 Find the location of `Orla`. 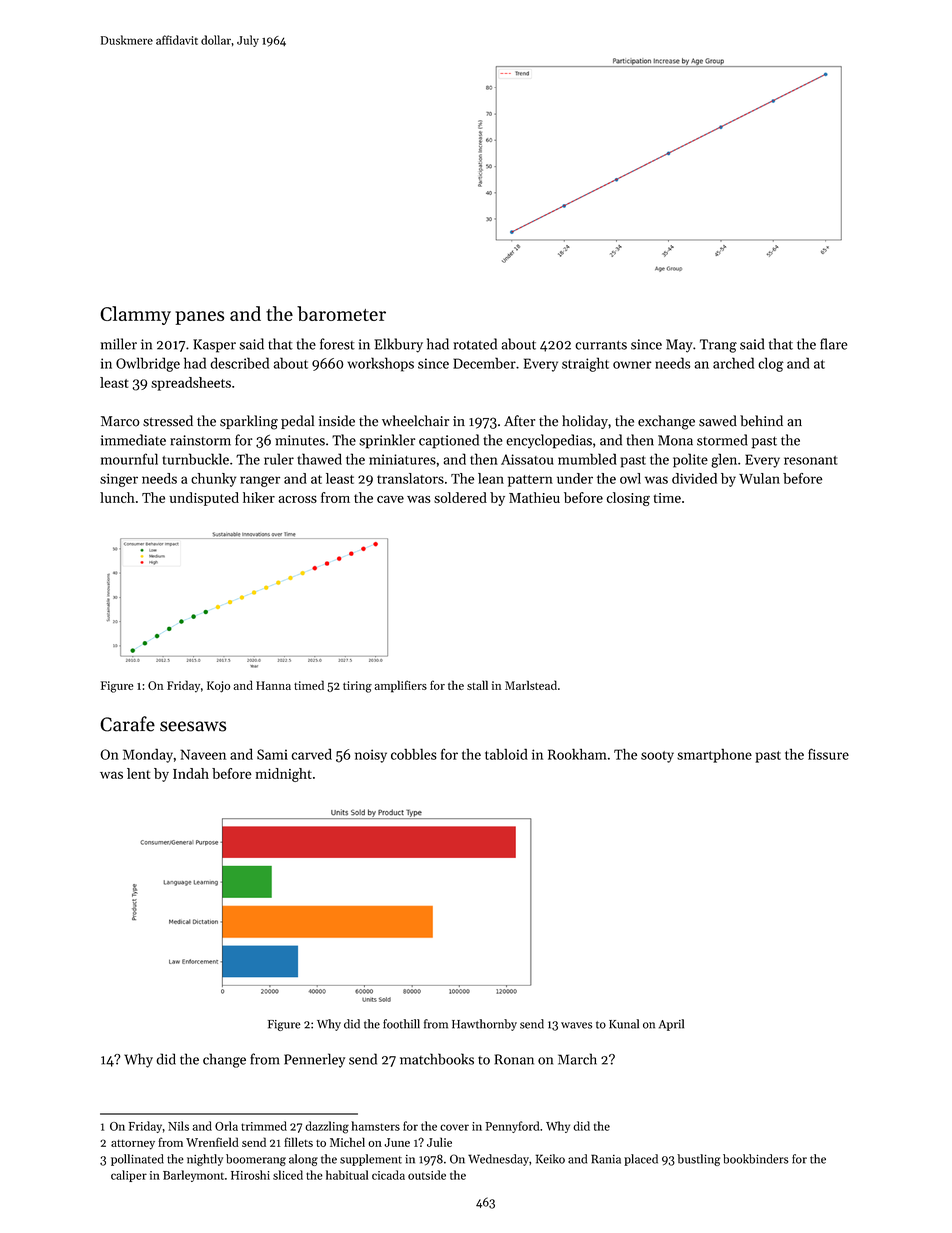

Orla is located at coordinates (226, 1126).
